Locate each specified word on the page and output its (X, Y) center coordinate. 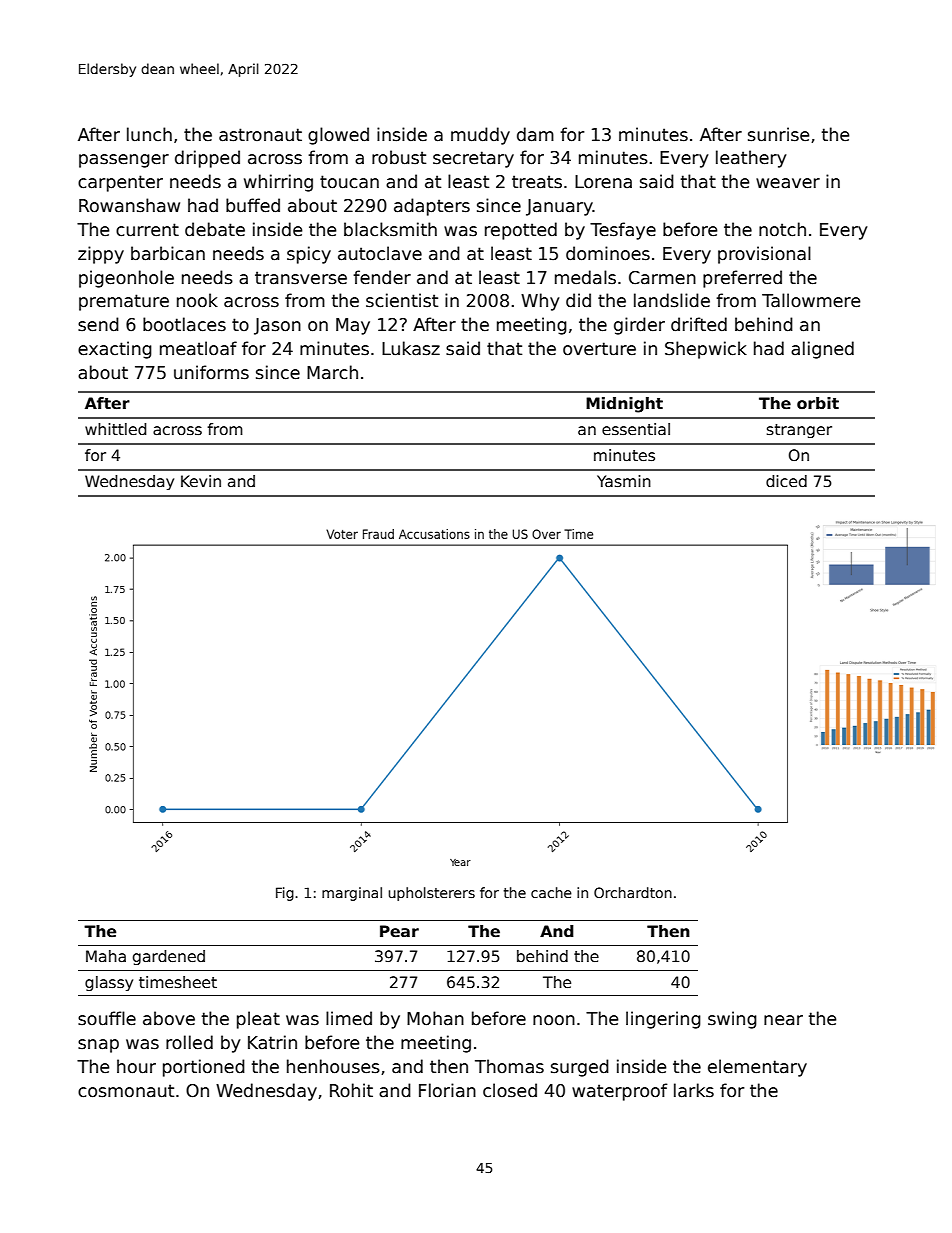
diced (786, 481)
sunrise (778, 134)
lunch (149, 134)
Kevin (201, 481)
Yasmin (624, 481)
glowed (338, 136)
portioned (204, 1068)
